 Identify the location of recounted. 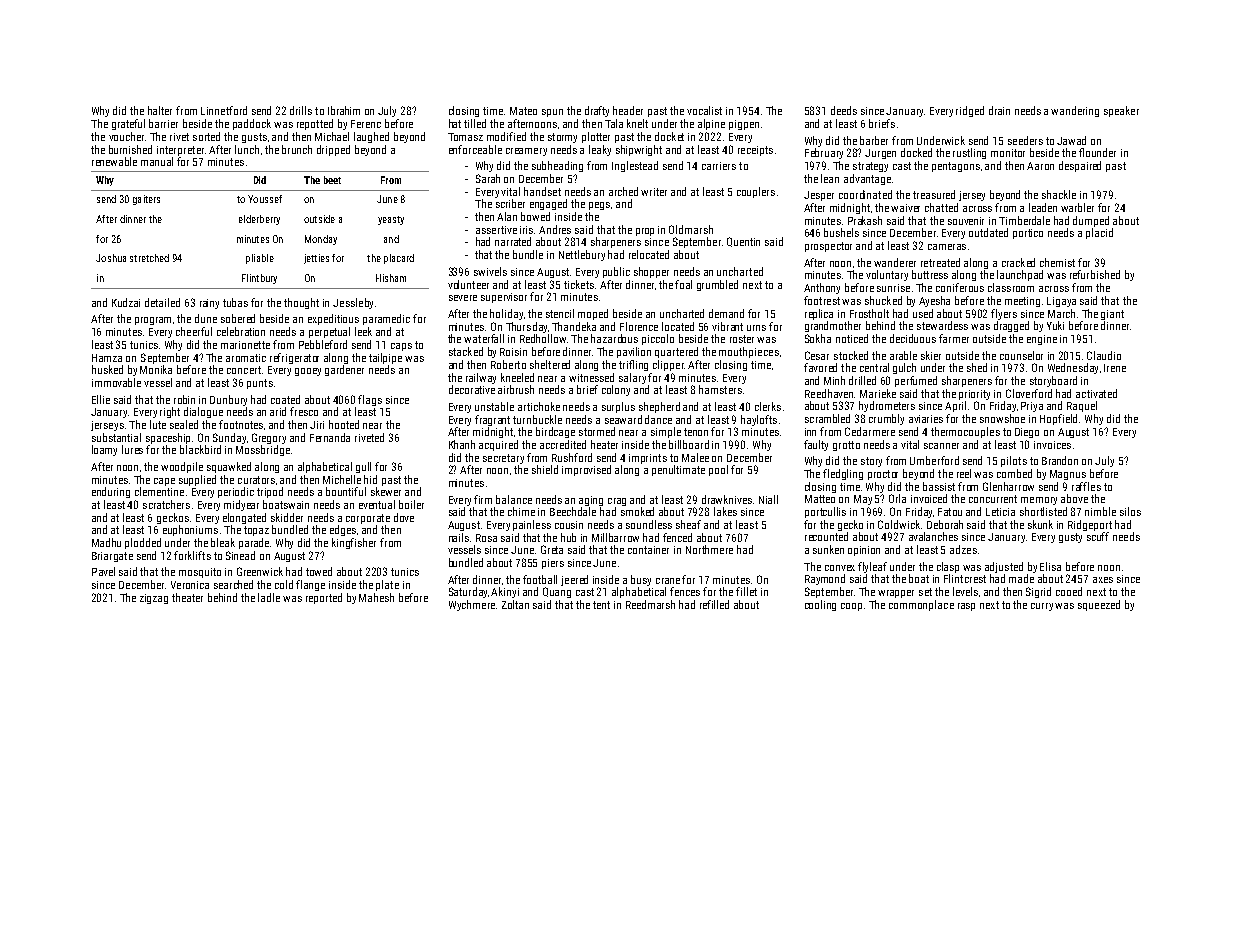
(826, 536).
